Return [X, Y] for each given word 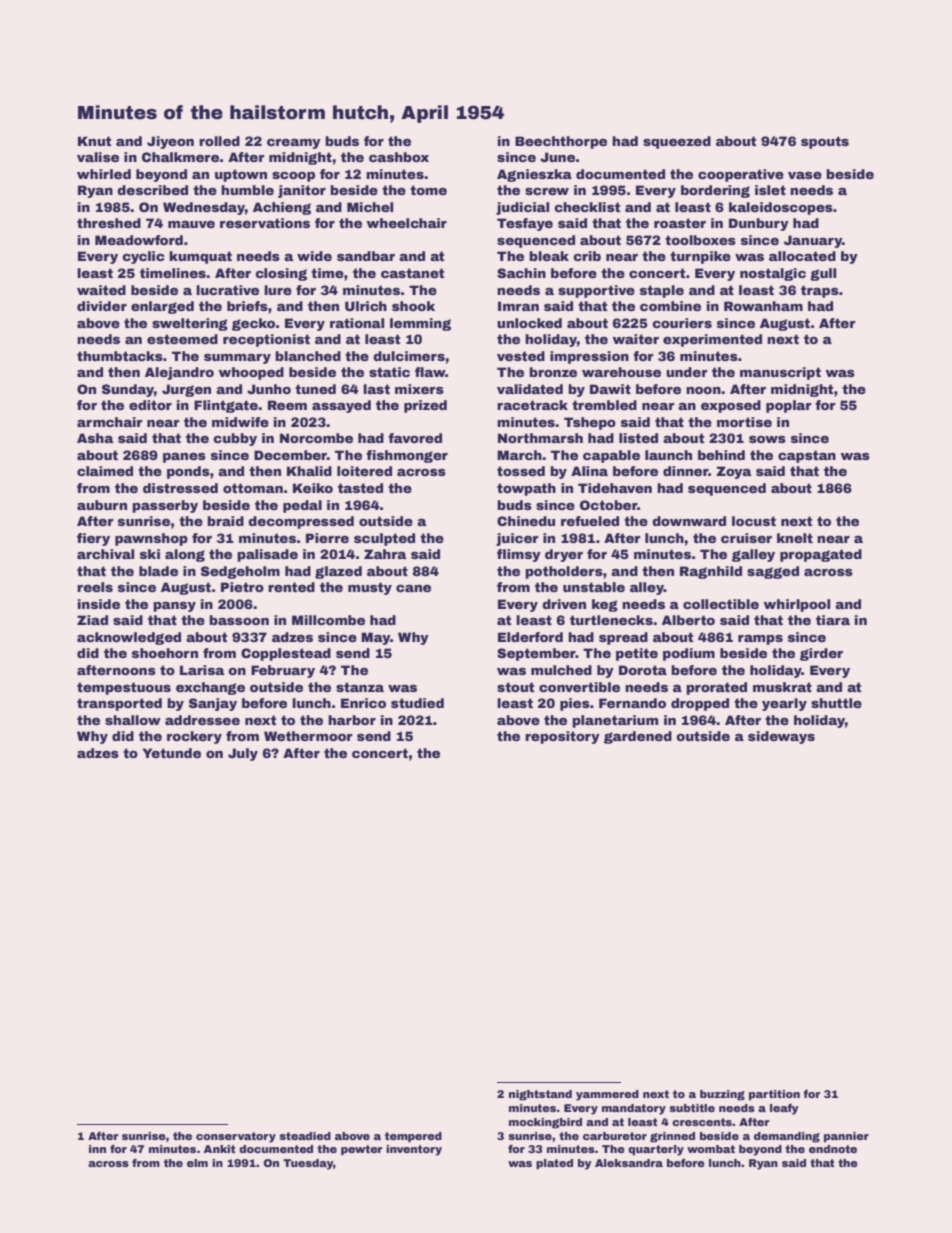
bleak [549, 256]
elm [197, 1163]
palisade [267, 555]
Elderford [530, 637]
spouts [825, 142]
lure [278, 290]
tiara [833, 620]
